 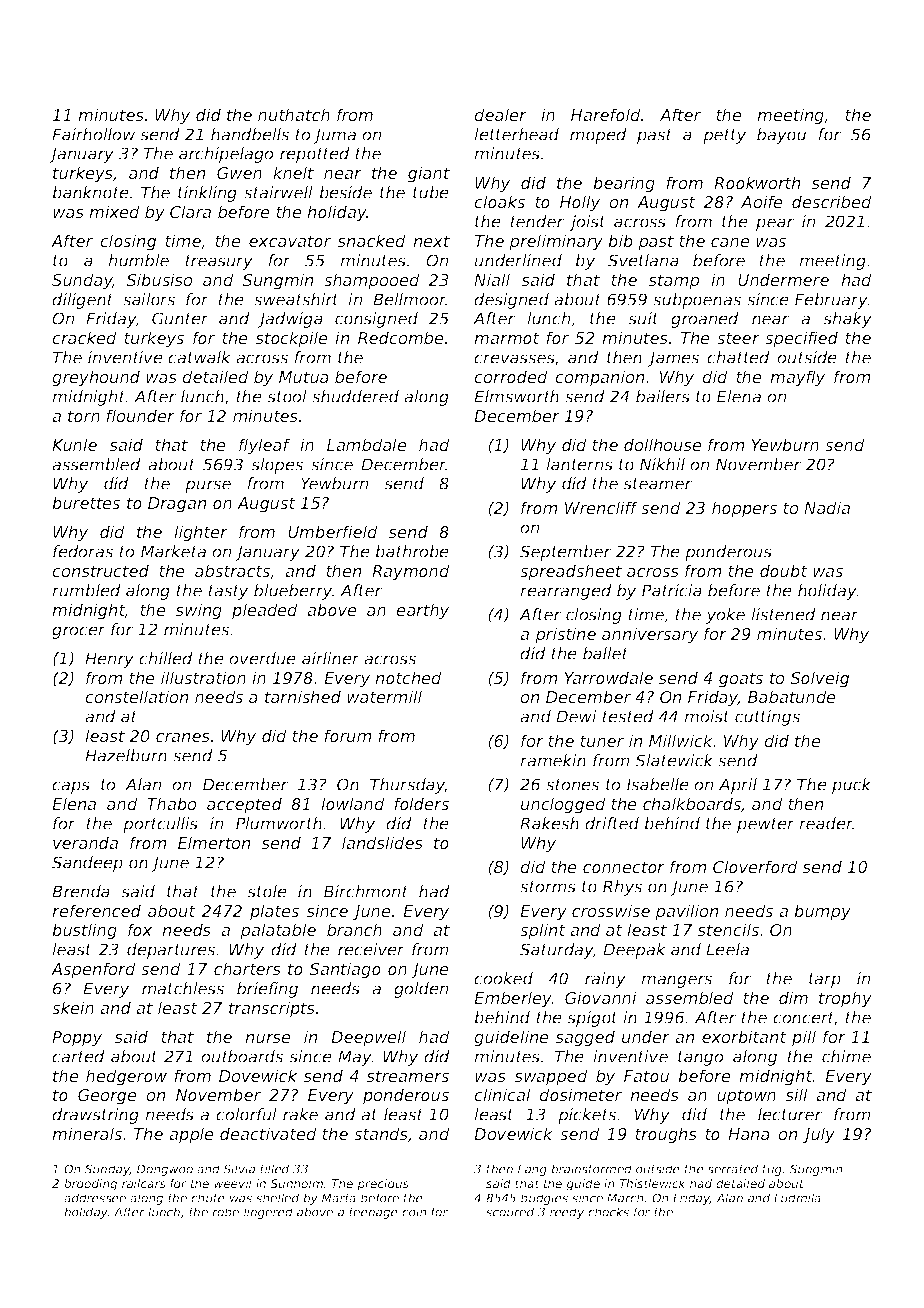 What do you see at coordinates (643, 260) in the page?
I see `Svetlana` at bounding box center [643, 260].
